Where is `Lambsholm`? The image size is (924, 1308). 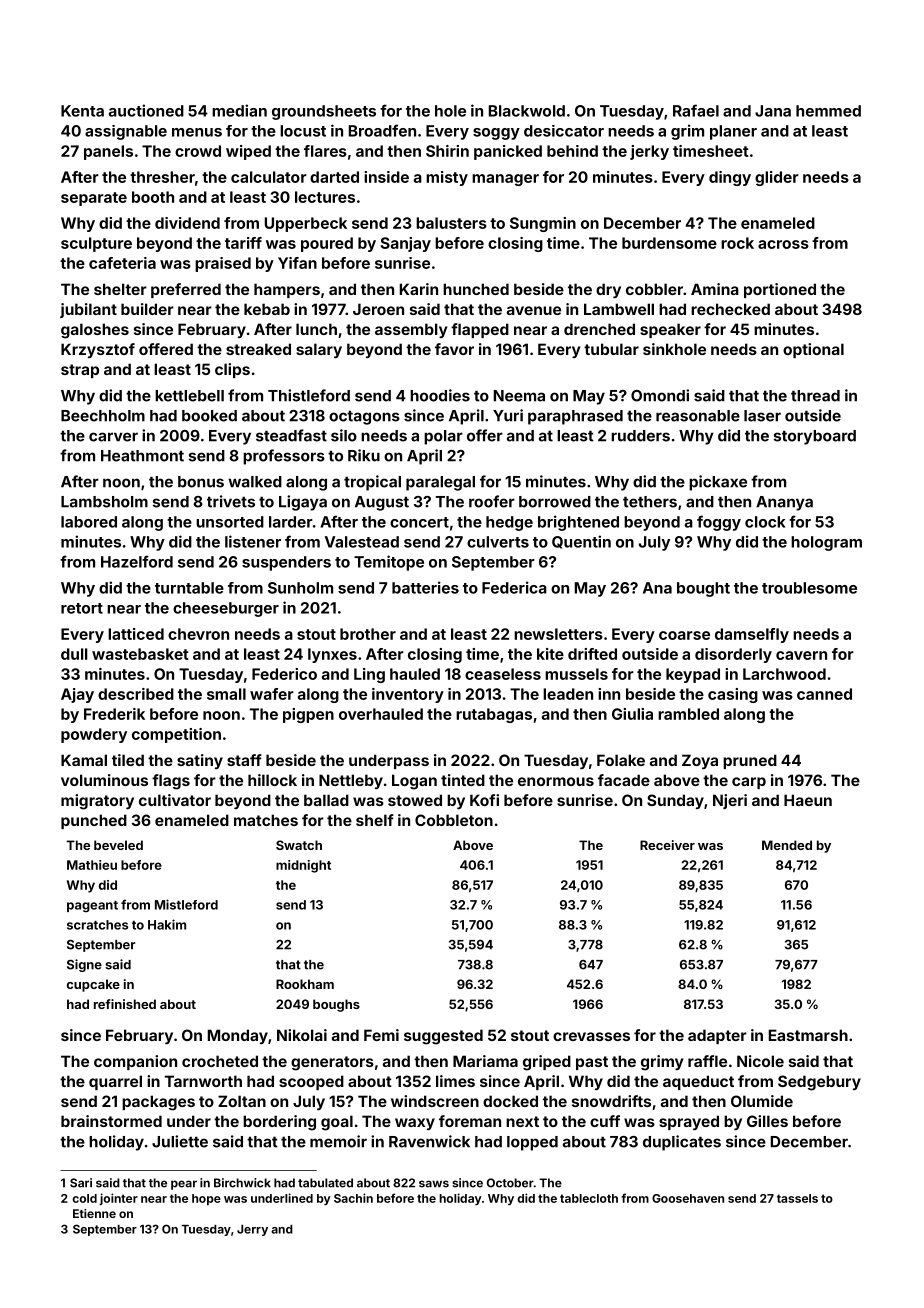
Lambsholm is located at coordinates (104, 502).
